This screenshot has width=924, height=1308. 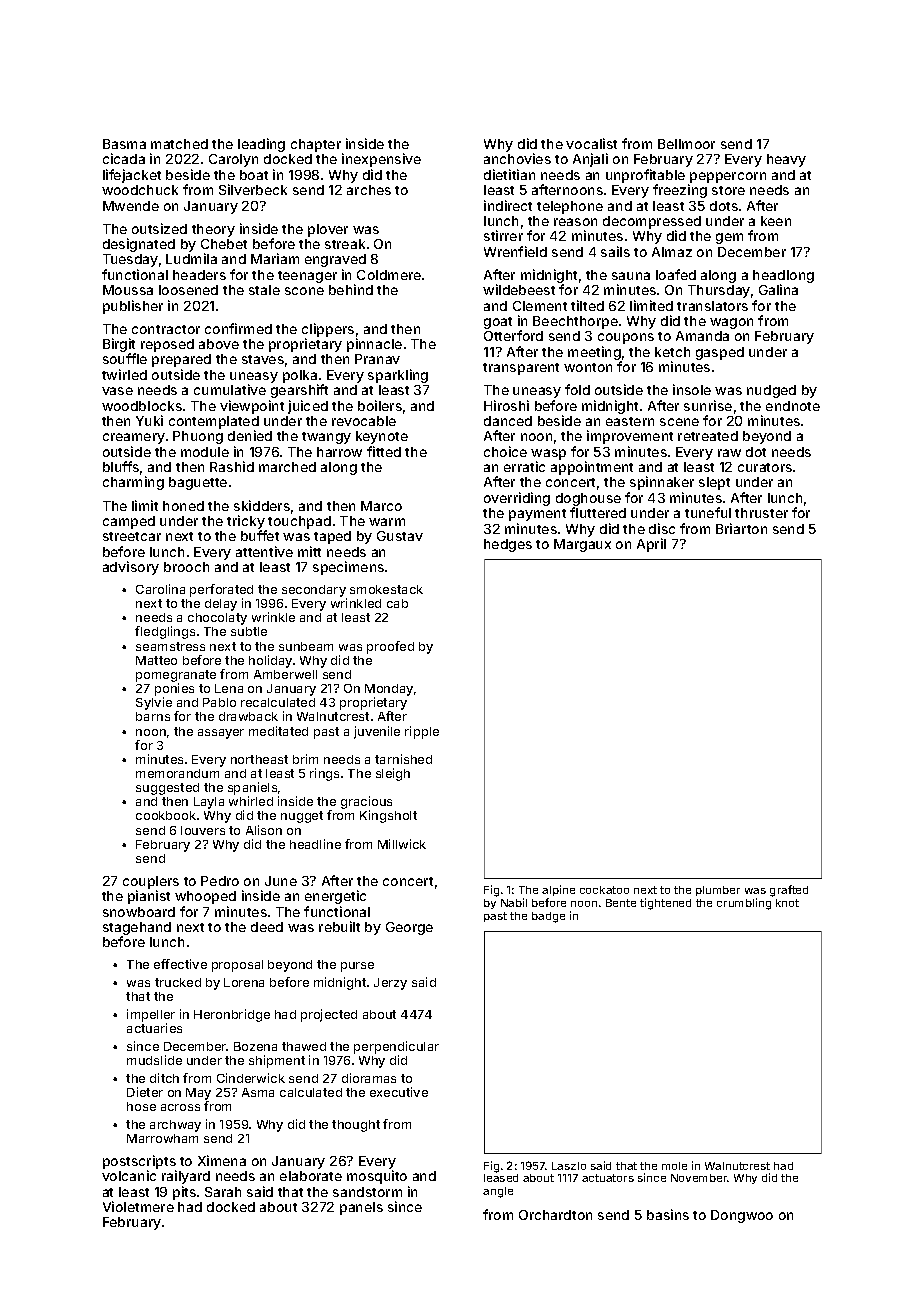 I want to click on Orchardton, so click(x=555, y=1215).
